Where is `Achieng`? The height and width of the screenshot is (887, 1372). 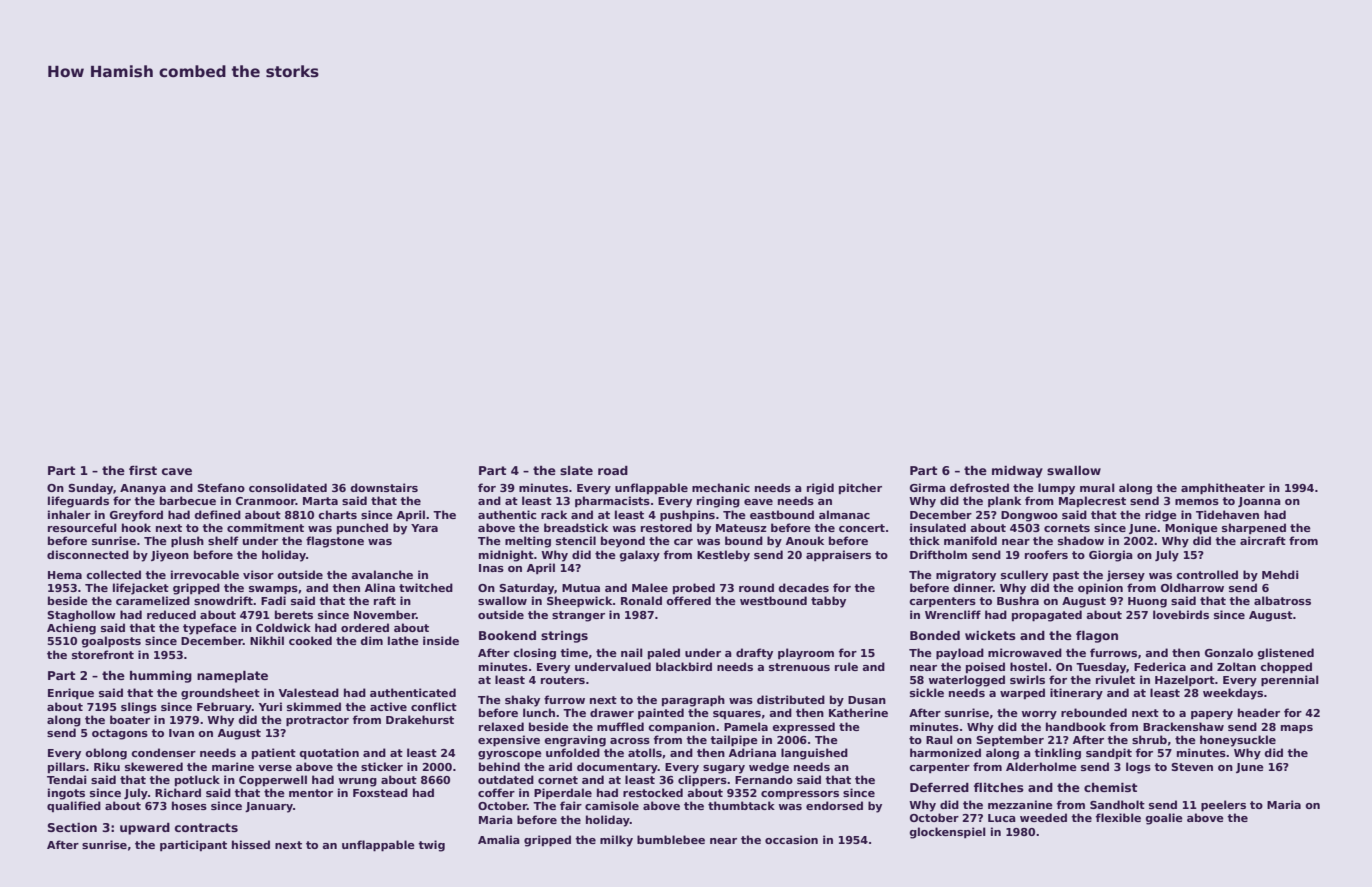
Achieng is located at coordinates (71, 629).
